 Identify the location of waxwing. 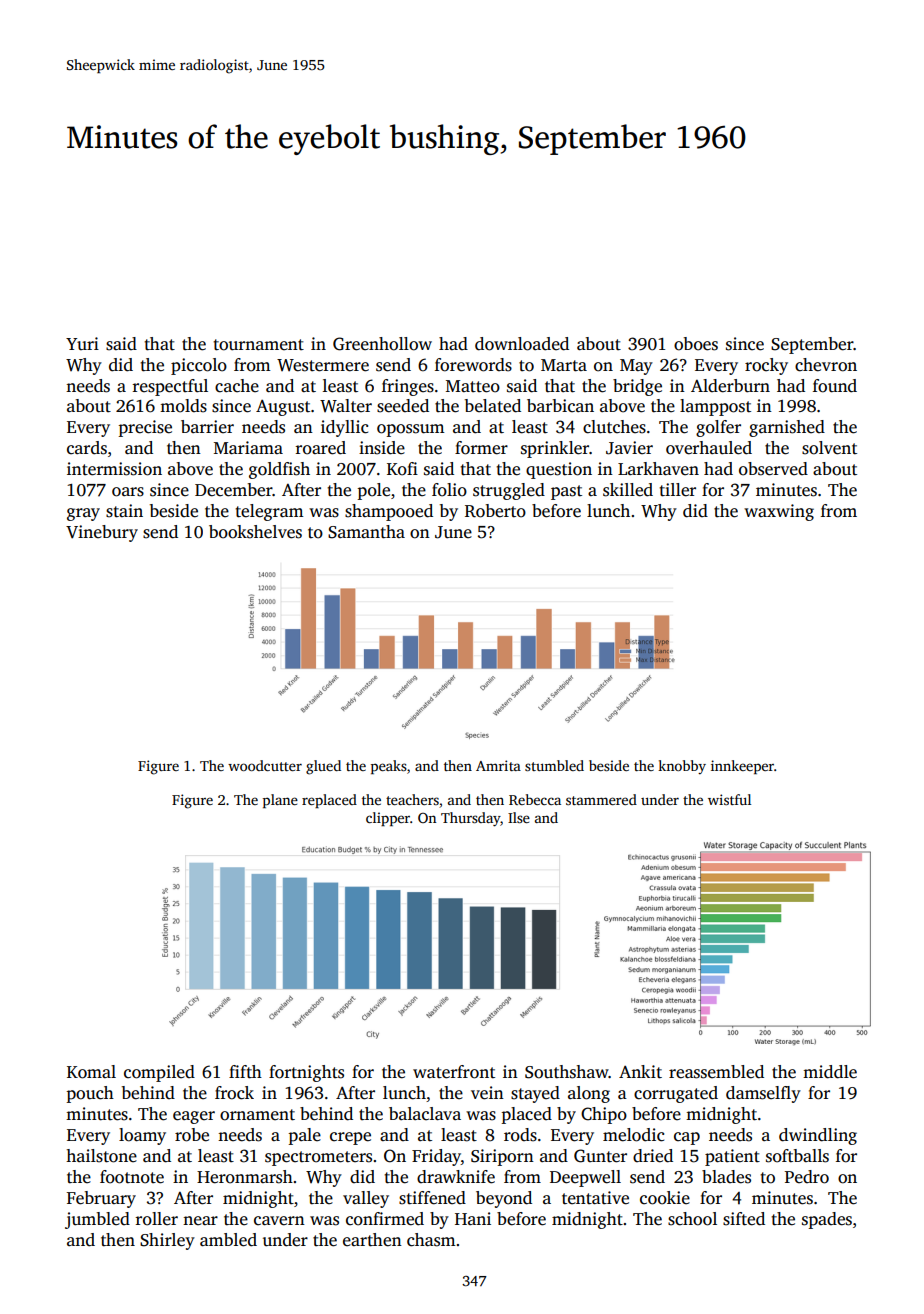
(779, 512).
